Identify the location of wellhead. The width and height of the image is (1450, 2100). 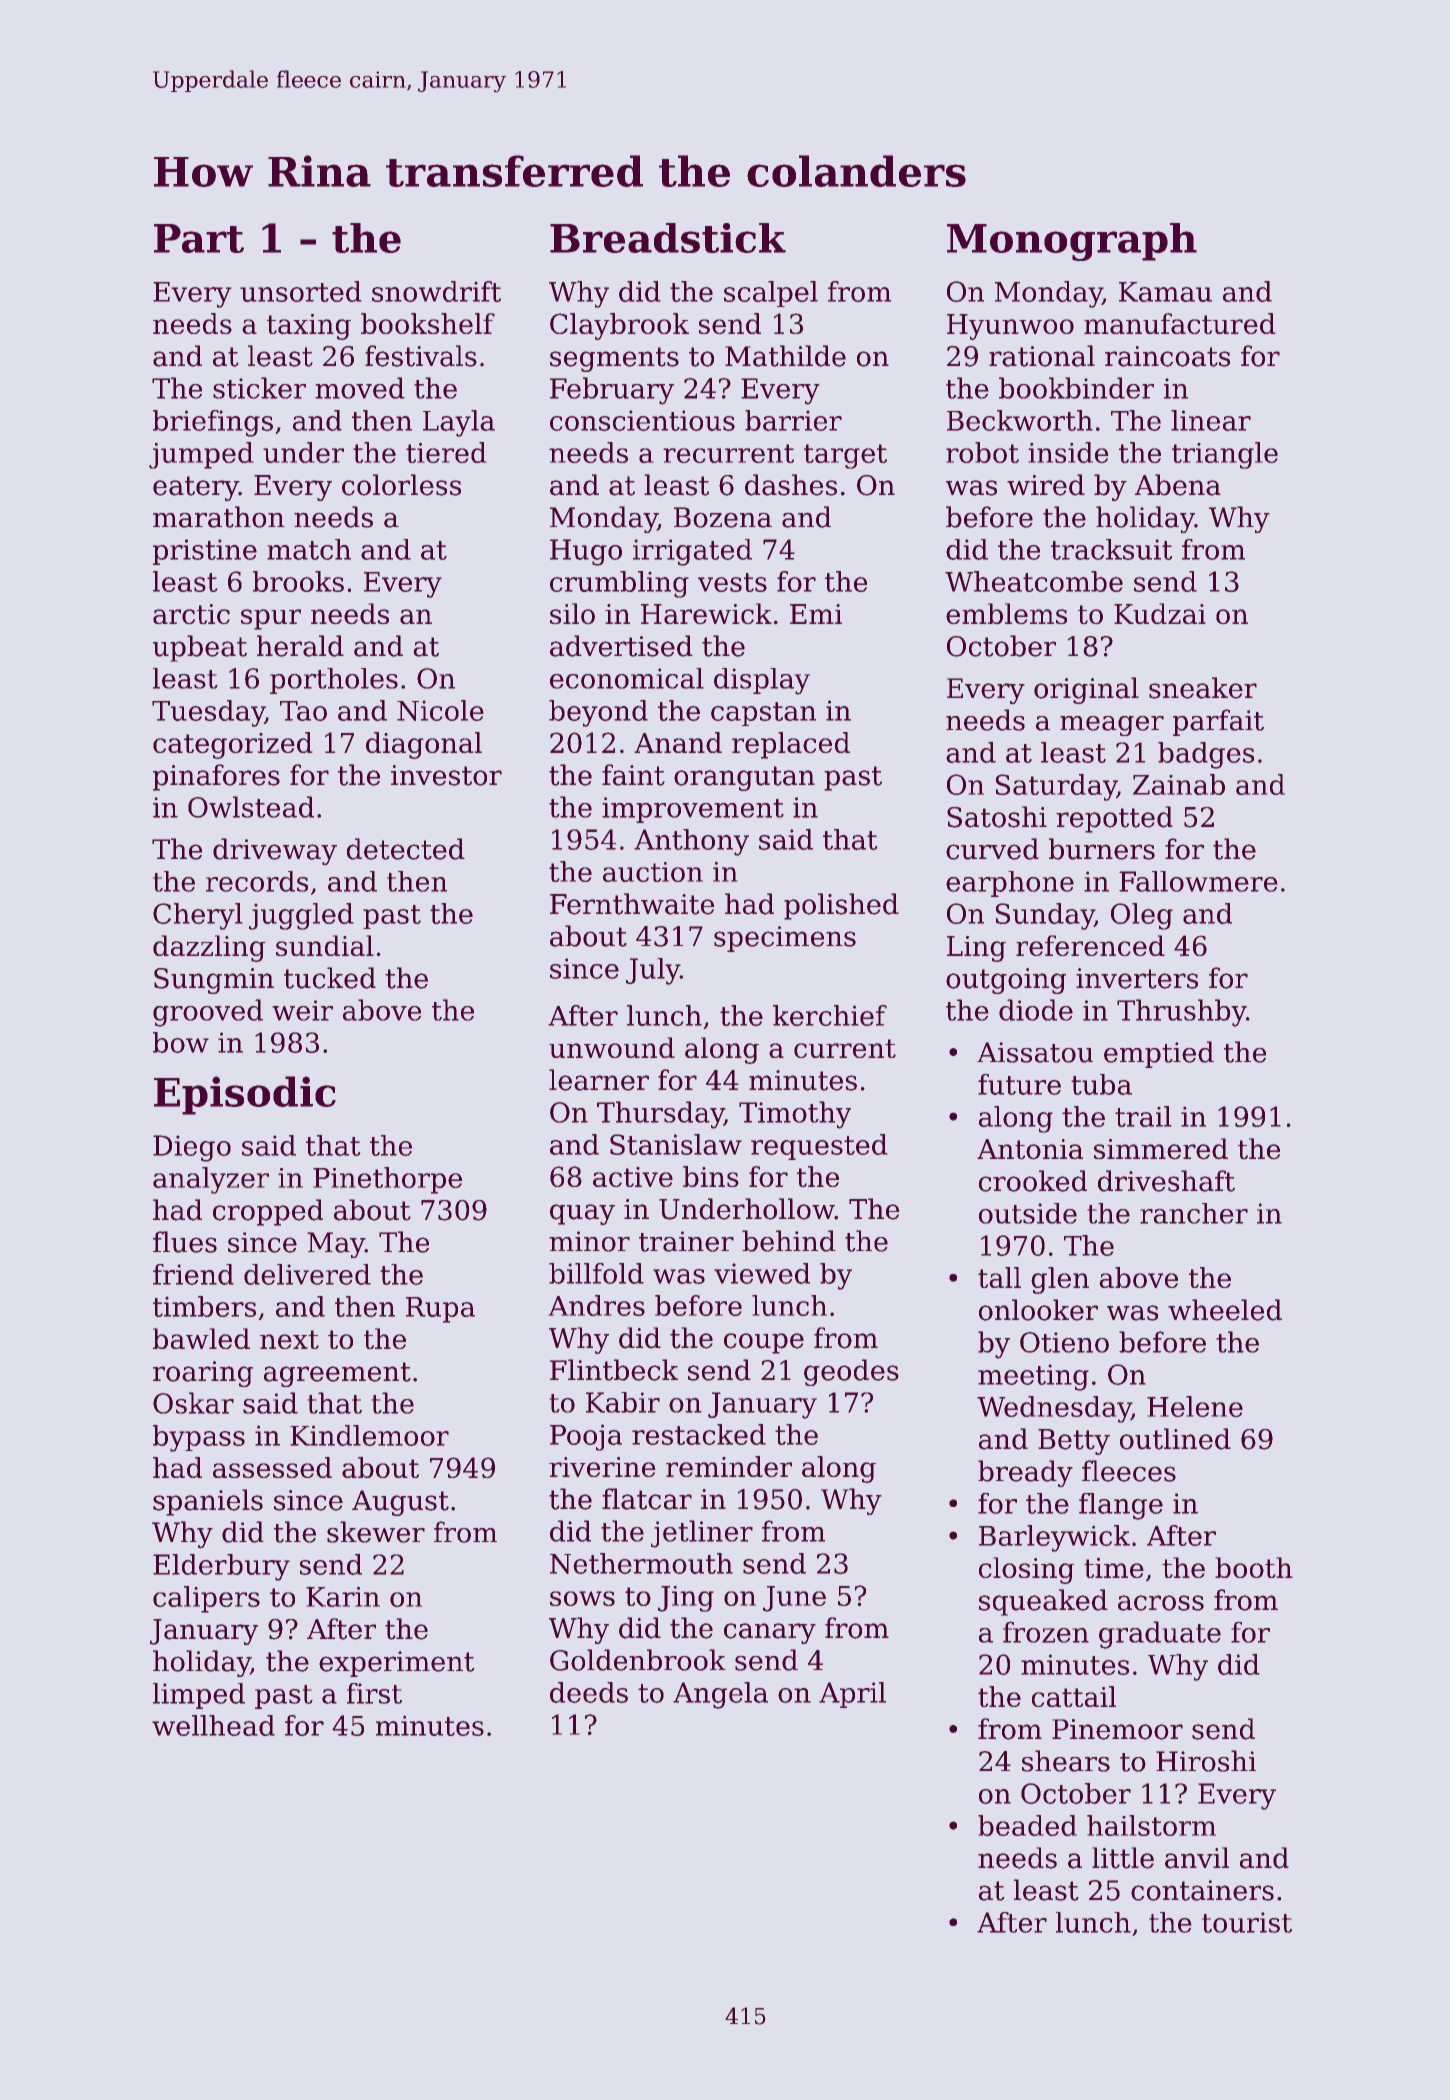
(213, 1725).
